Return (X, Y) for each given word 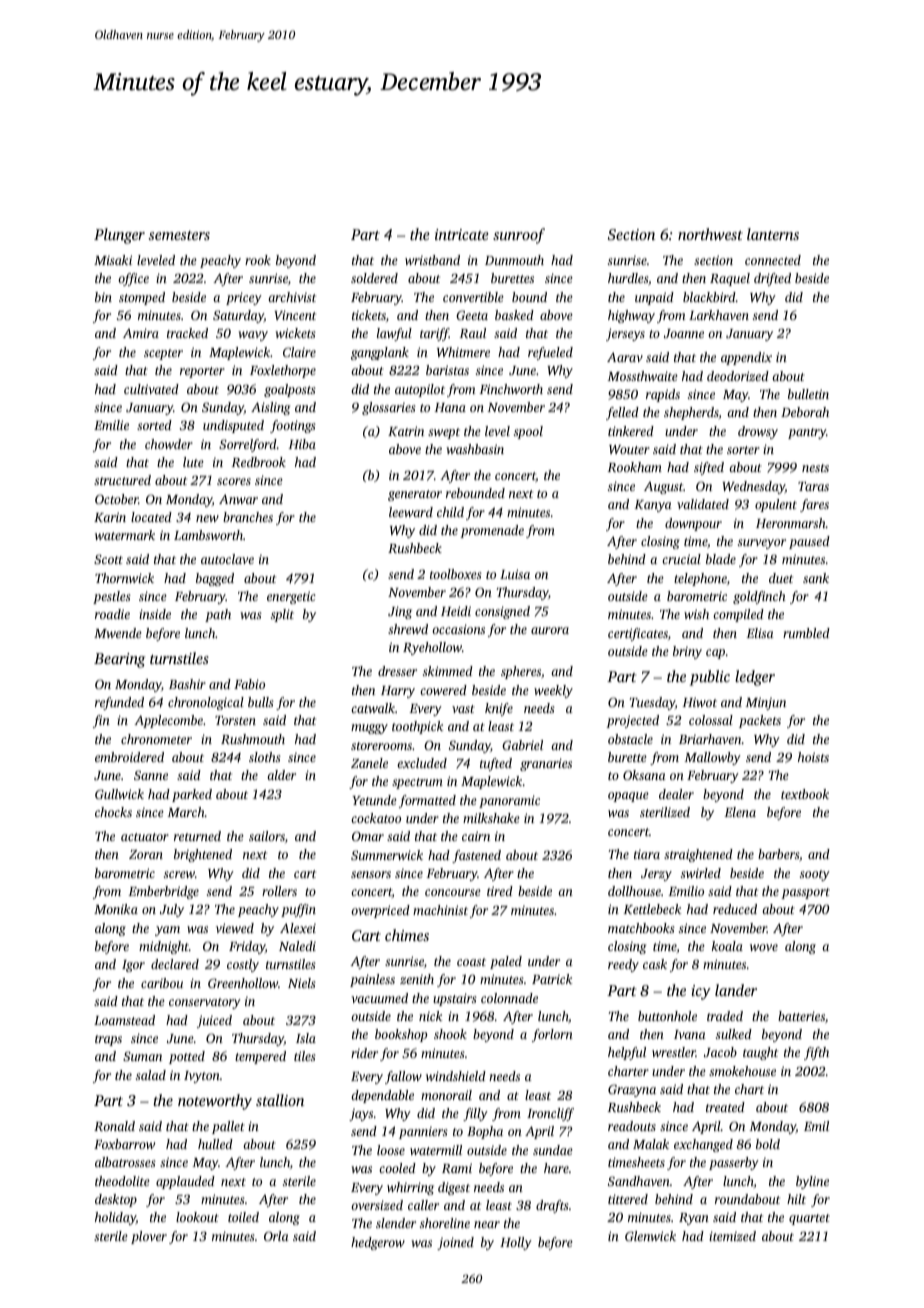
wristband (432, 260)
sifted (709, 468)
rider (364, 1053)
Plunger (119, 236)
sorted (154, 425)
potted (187, 1057)
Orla (276, 1236)
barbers (778, 854)
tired (500, 891)
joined (455, 1243)
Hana (450, 407)
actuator (145, 837)
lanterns (773, 234)
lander (736, 990)
